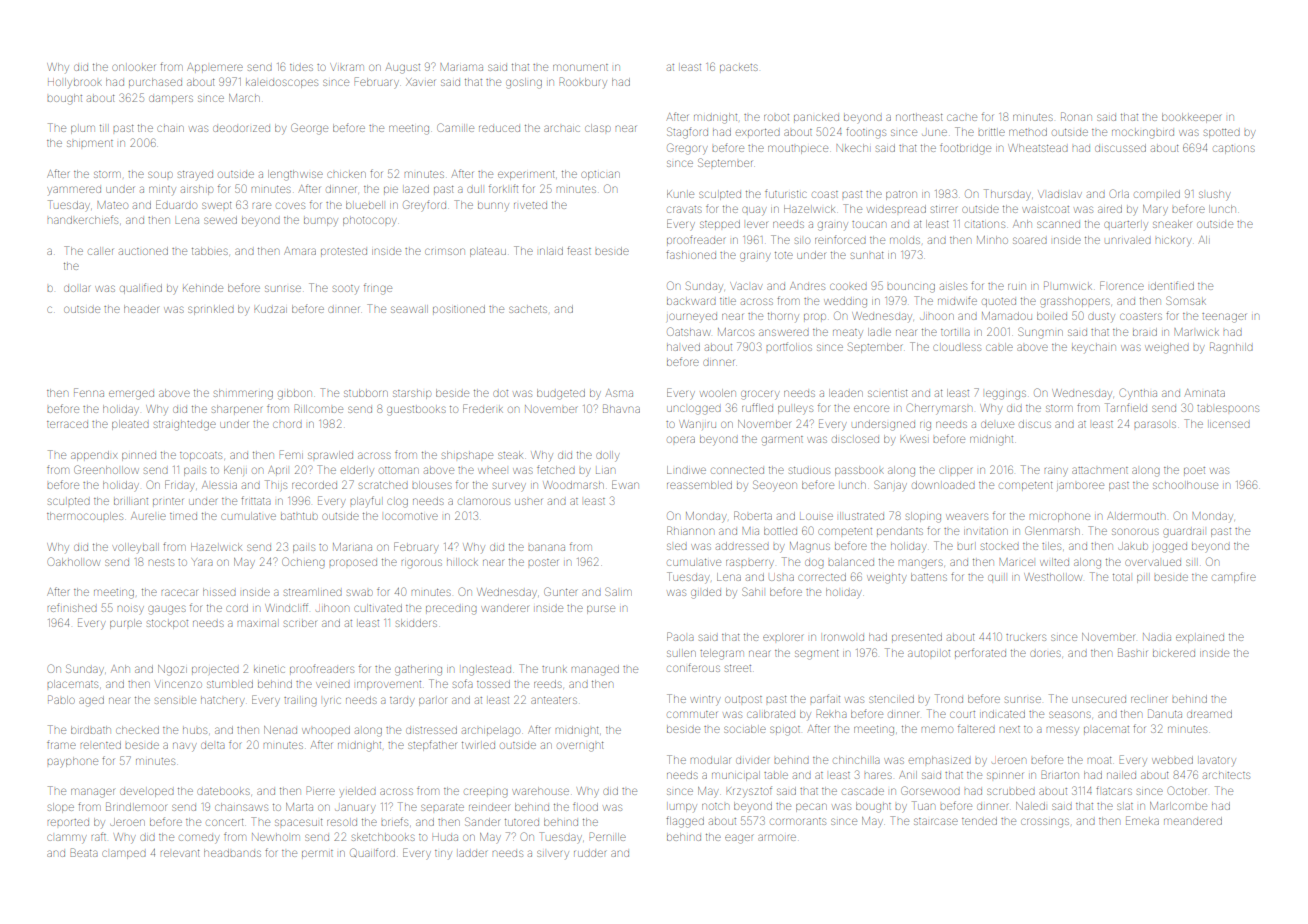  What do you see at coordinates (342, 822) in the image?
I see `resold` at bounding box center [342, 822].
